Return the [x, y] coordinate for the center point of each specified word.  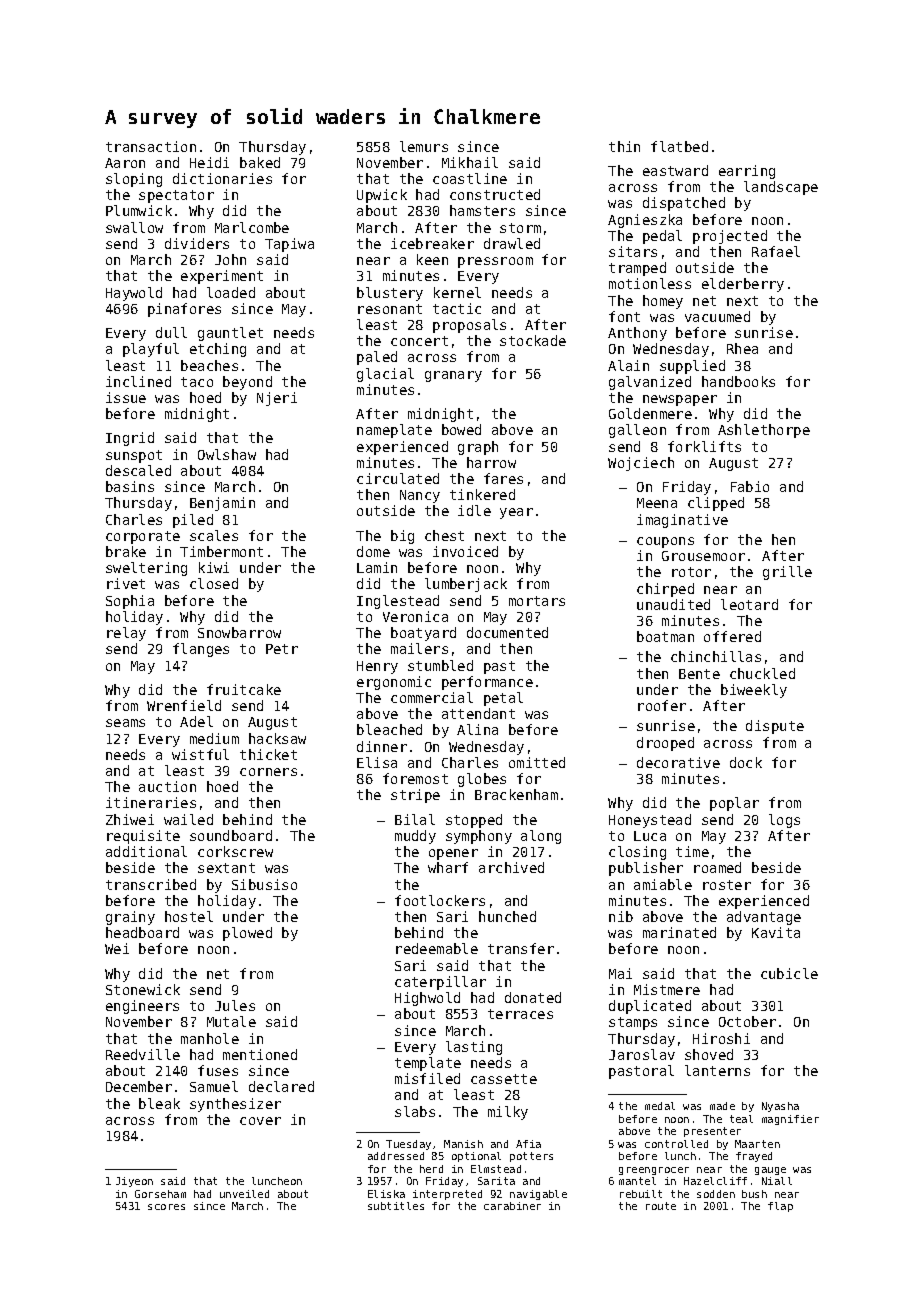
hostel [189, 916]
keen [432, 259]
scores [166, 1207]
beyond [247, 383]
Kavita [776, 932]
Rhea [742, 348]
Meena [657, 503]
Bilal [415, 819]
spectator [176, 196]
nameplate [394, 431]
